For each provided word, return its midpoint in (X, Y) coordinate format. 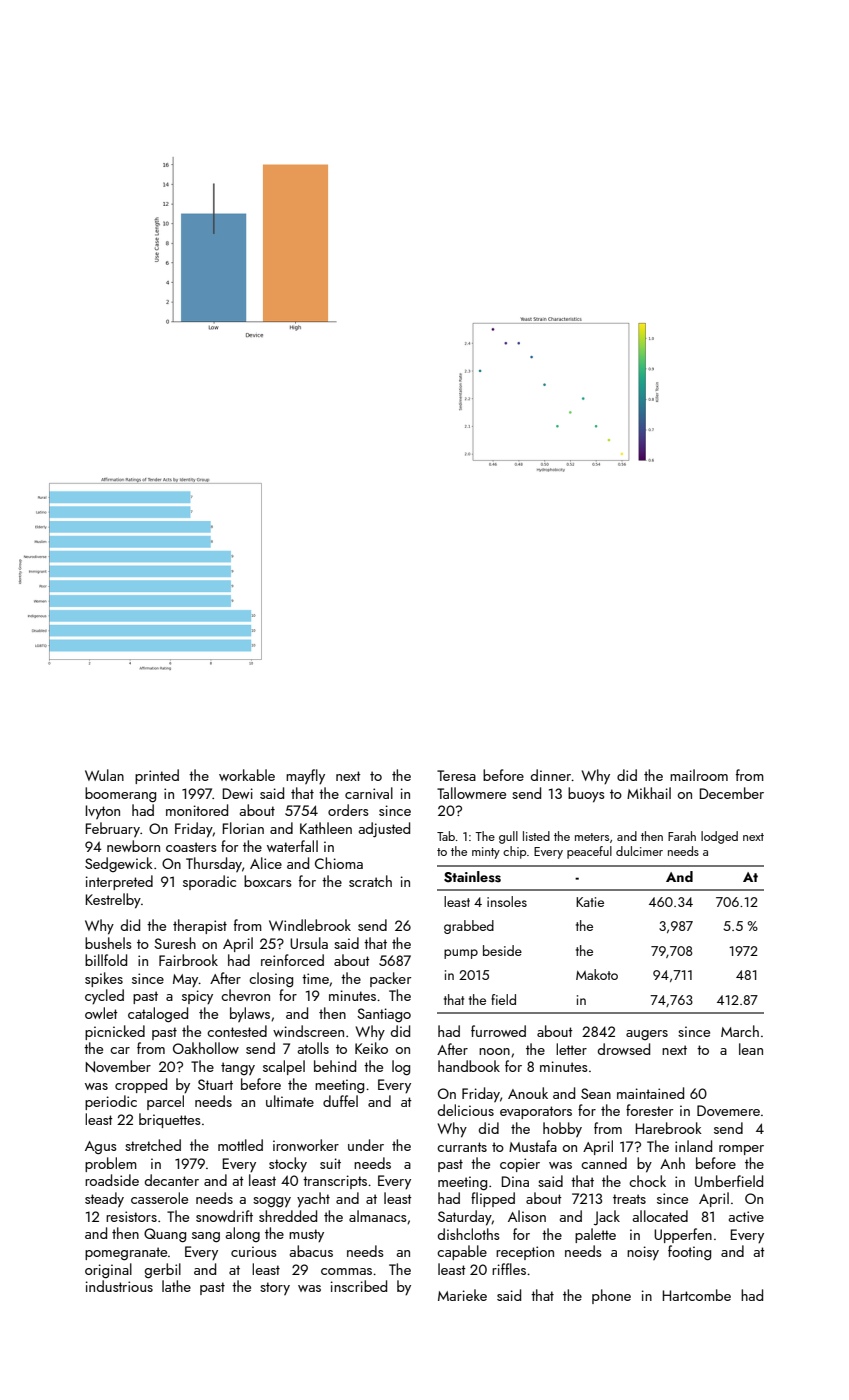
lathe (176, 1286)
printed (157, 776)
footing (689, 1253)
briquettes (169, 1120)
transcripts (335, 1182)
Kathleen (326, 828)
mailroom (699, 775)
